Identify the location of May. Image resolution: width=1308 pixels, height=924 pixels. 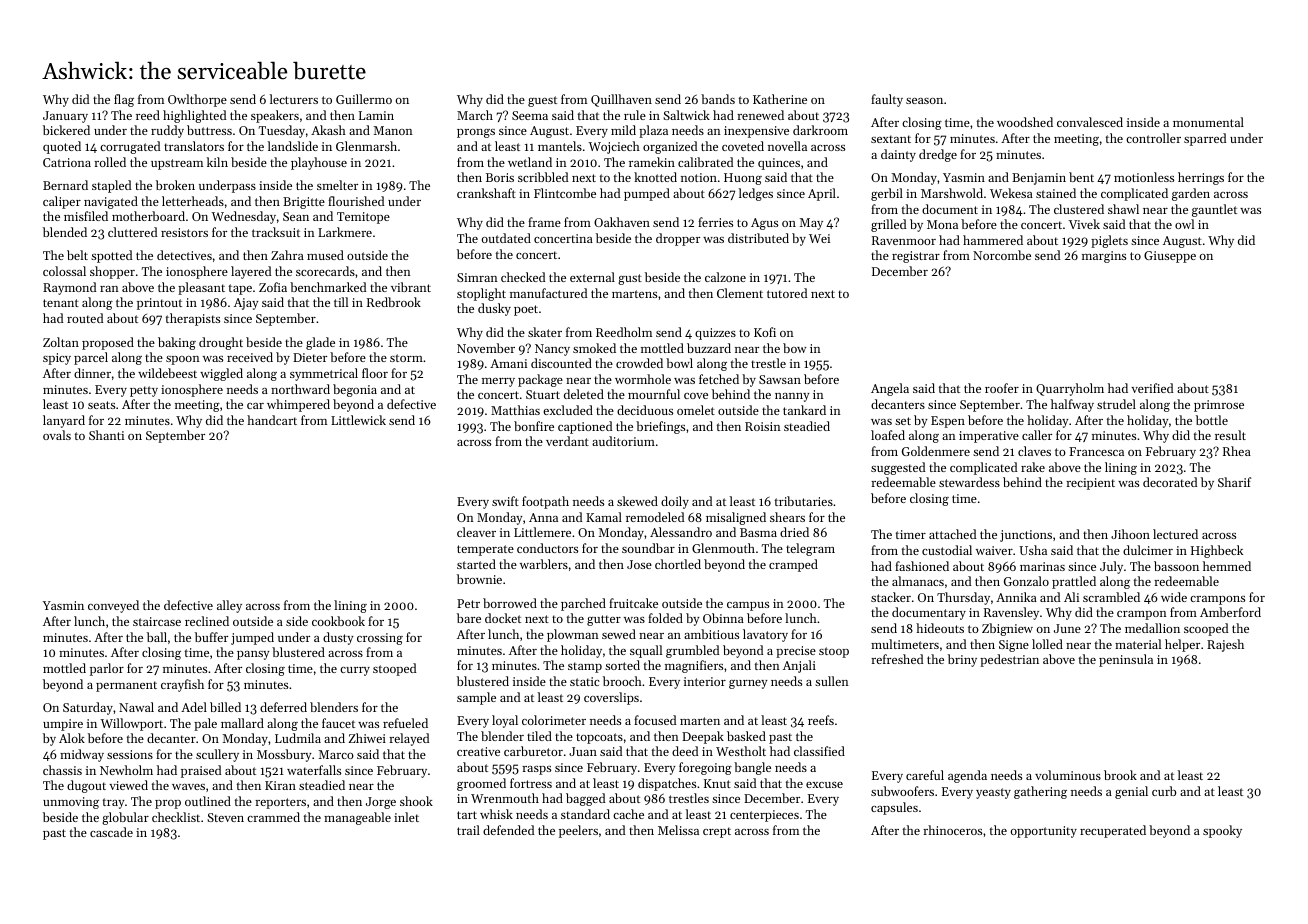
(811, 224).
